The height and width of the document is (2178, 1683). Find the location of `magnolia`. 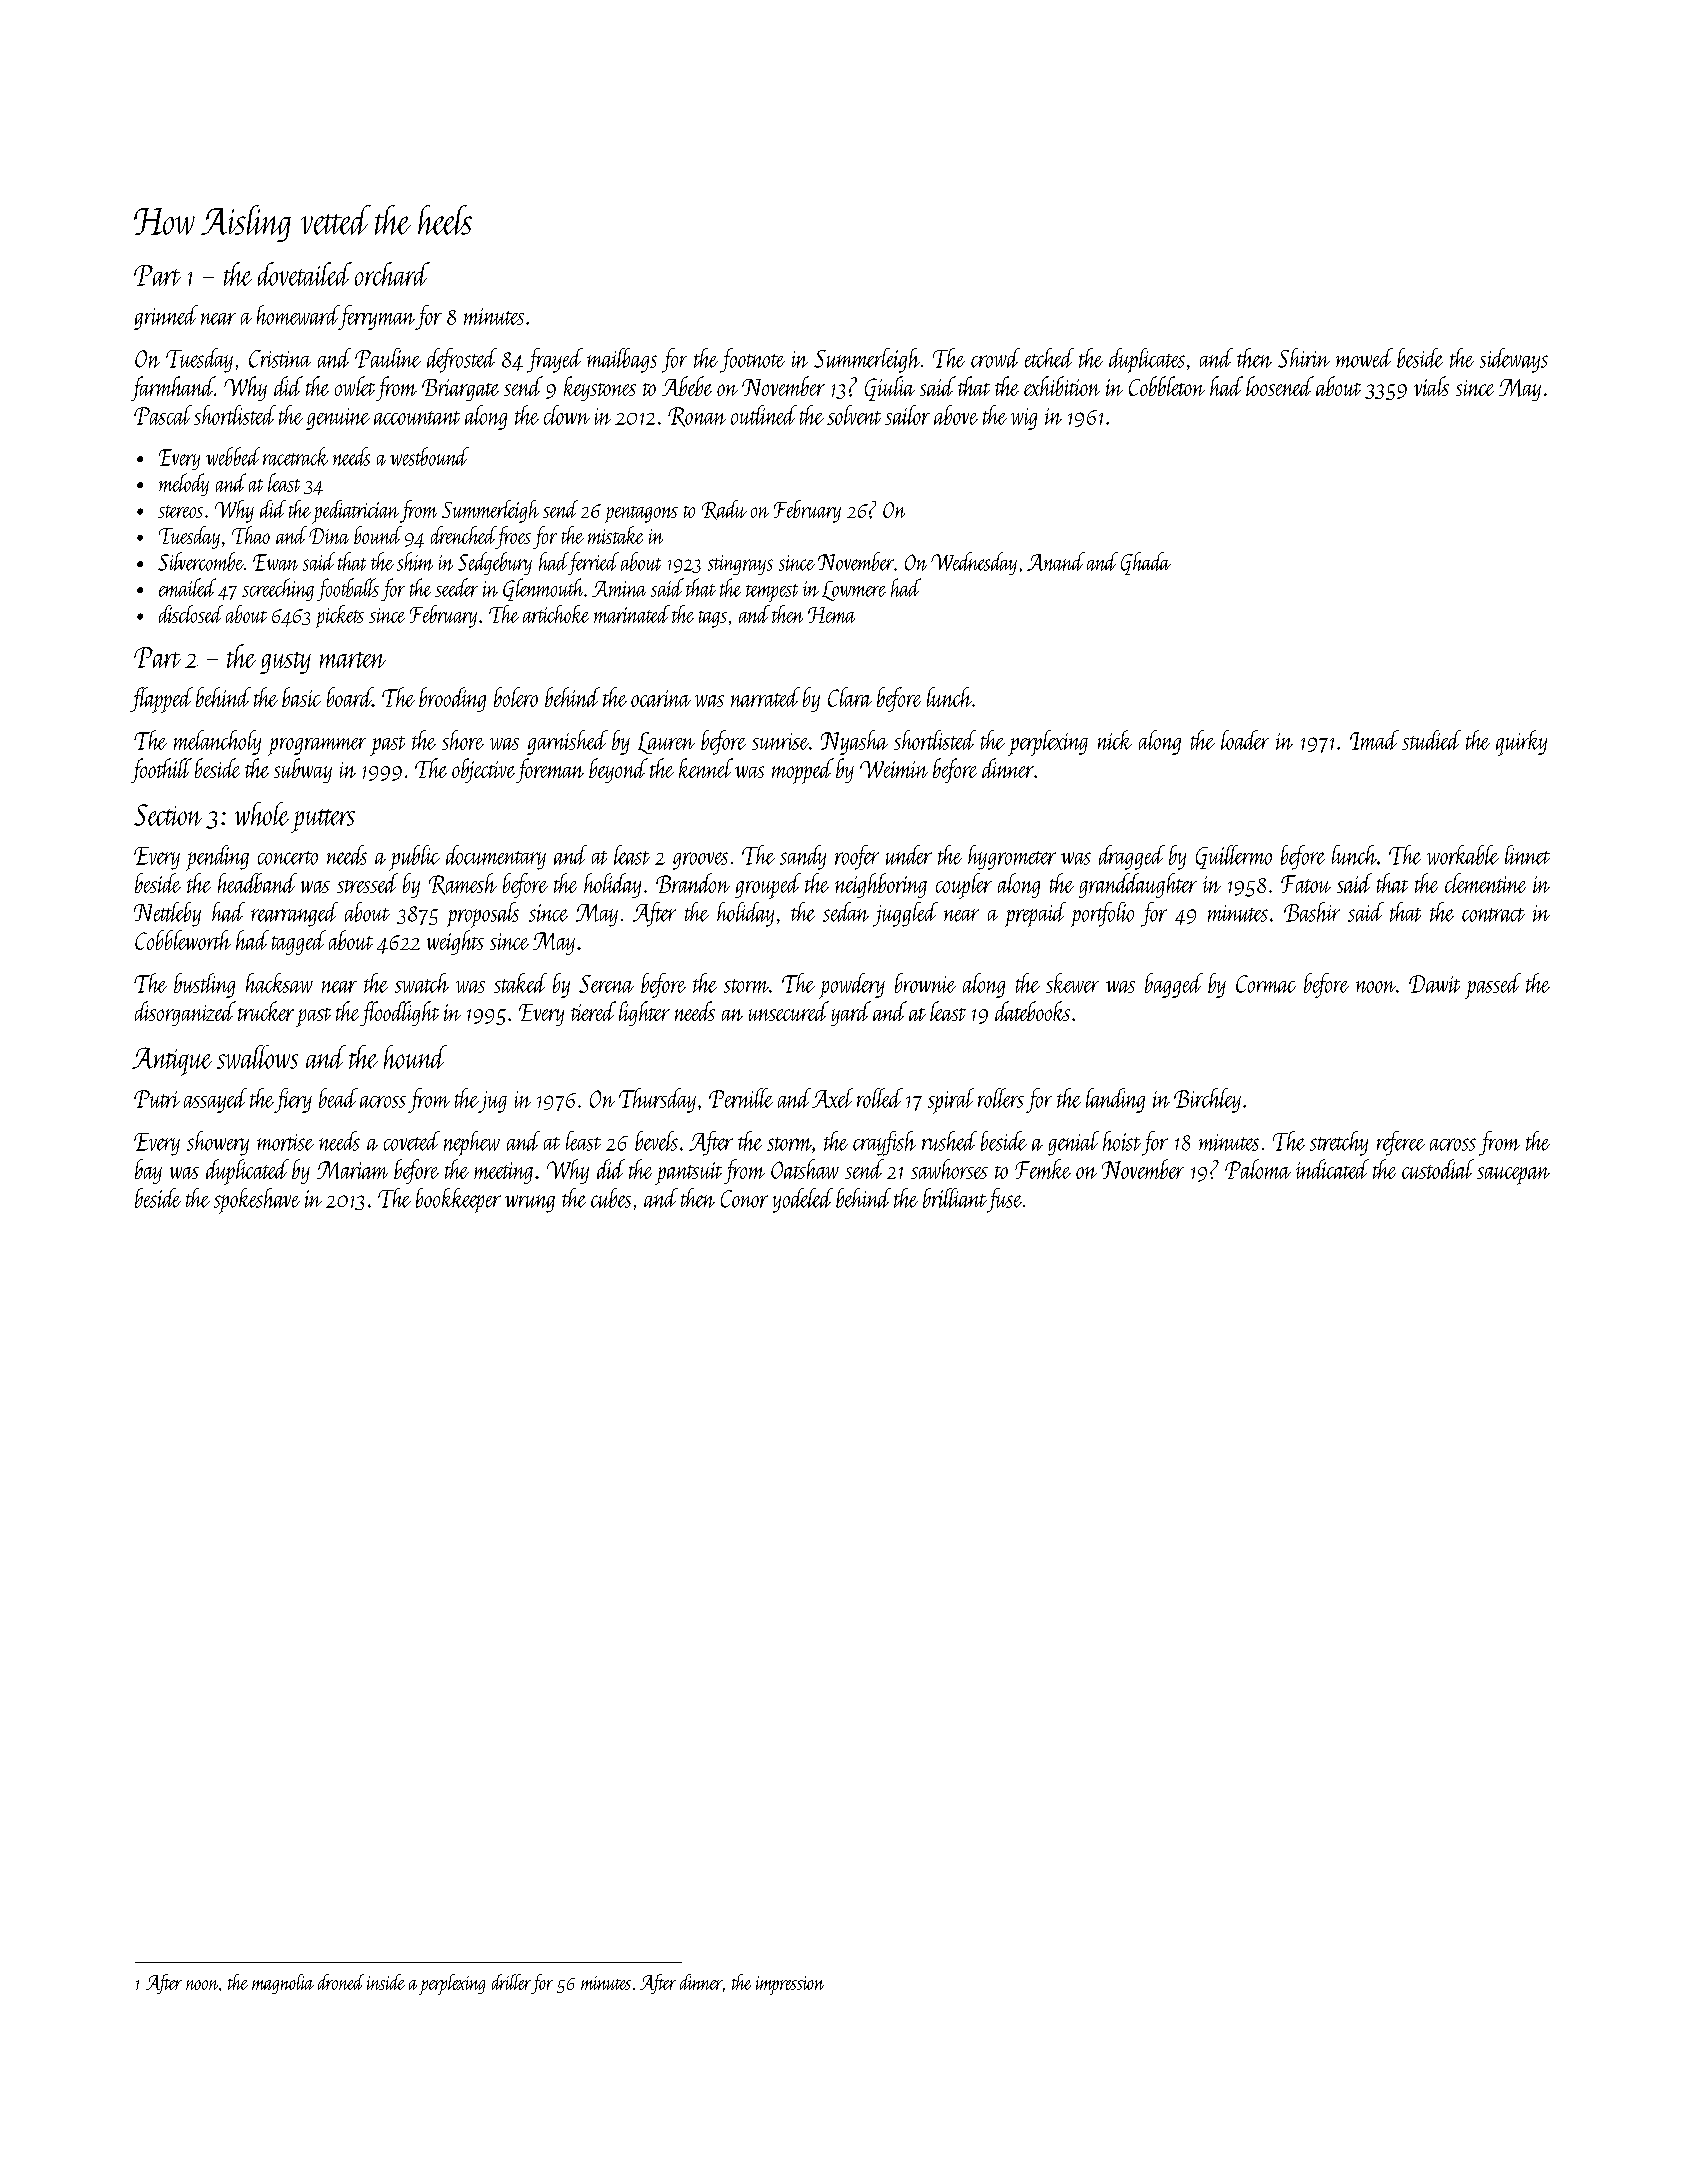

magnolia is located at coordinates (283, 1984).
